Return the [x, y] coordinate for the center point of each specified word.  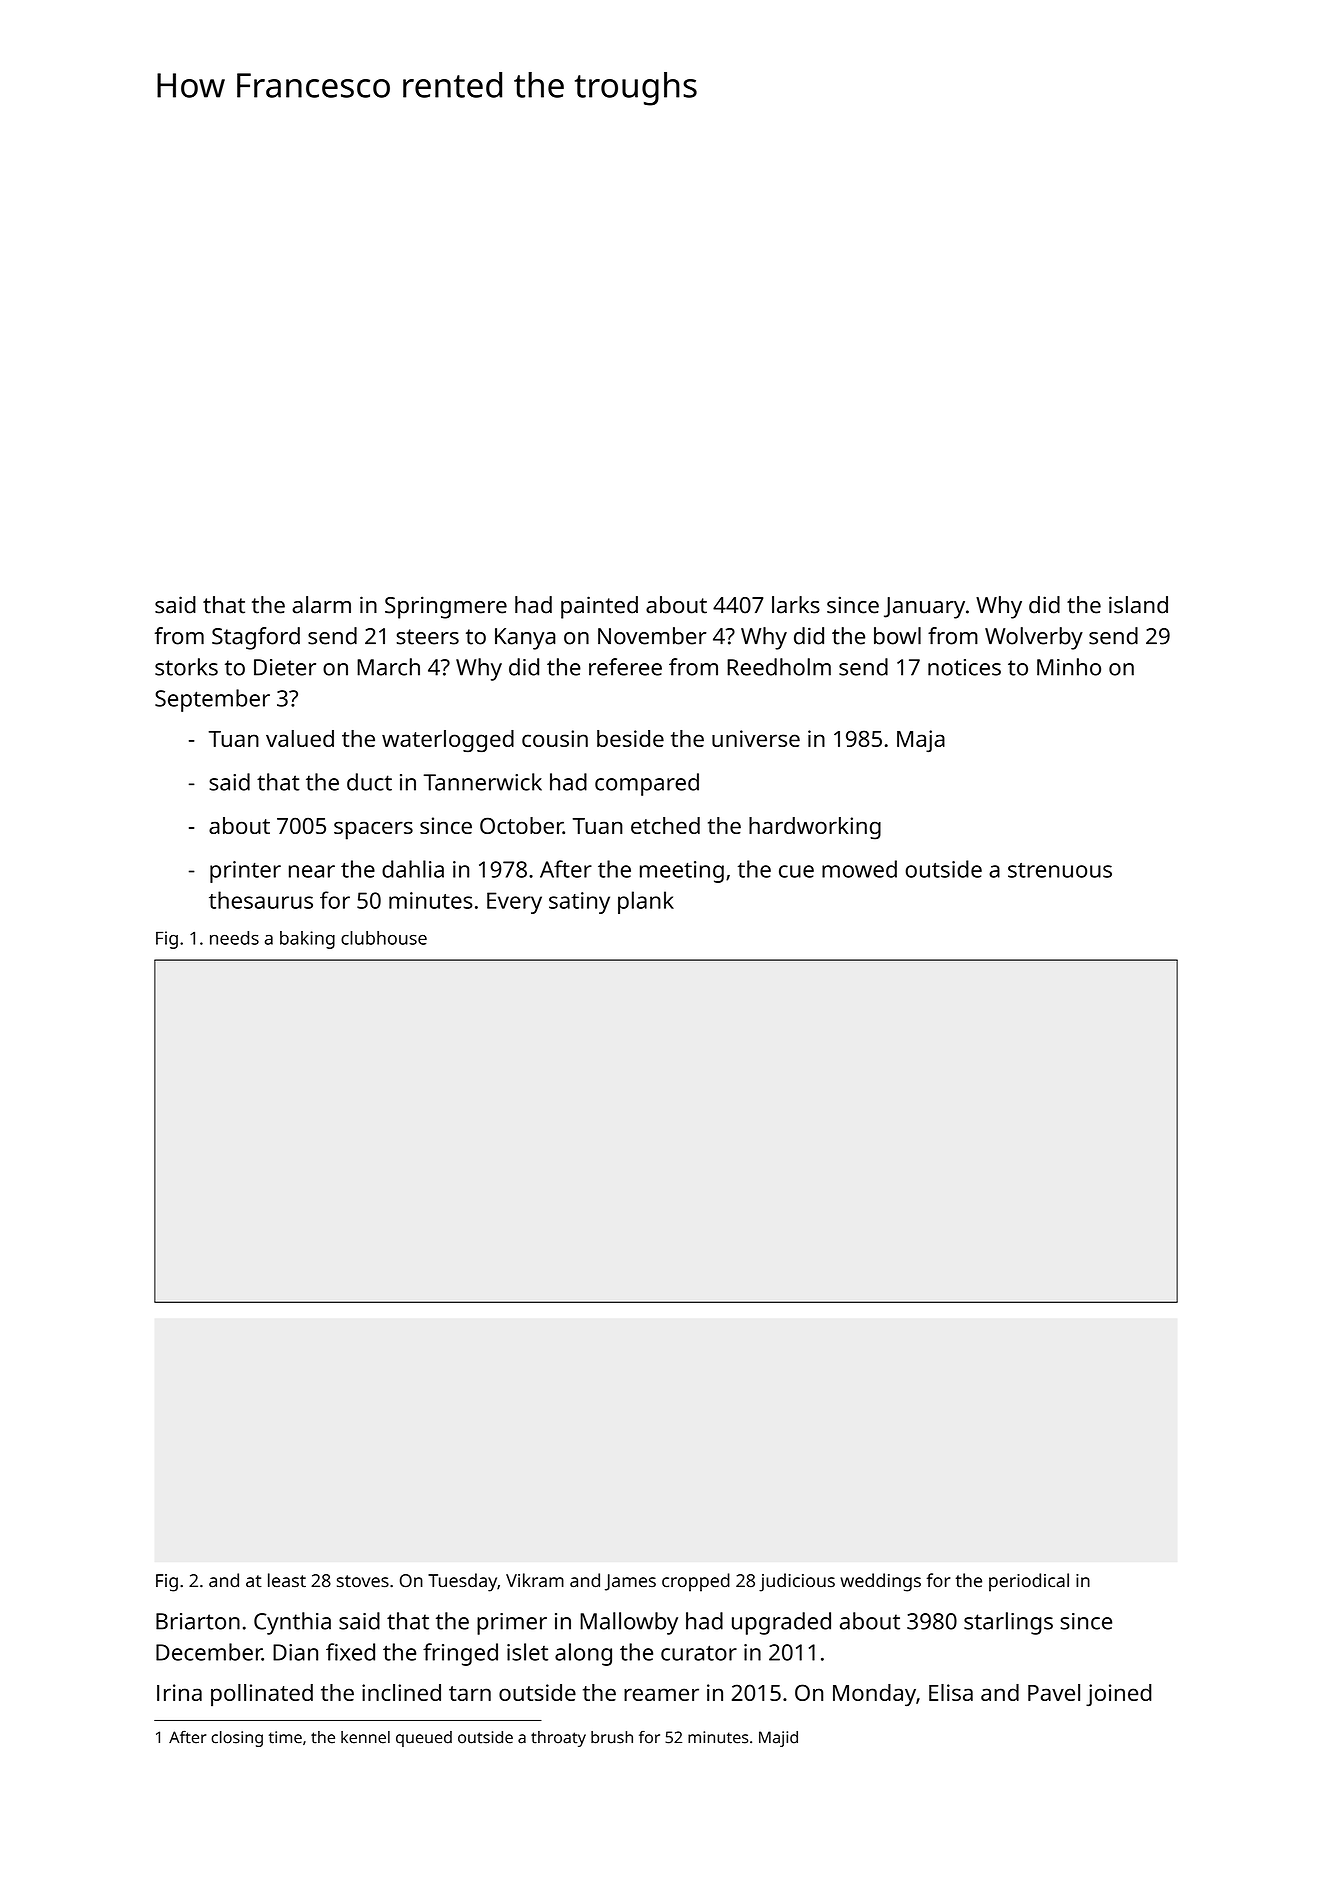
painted [599, 607]
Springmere [446, 607]
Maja [921, 741]
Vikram [535, 1580]
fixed [350, 1652]
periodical [1029, 1582]
